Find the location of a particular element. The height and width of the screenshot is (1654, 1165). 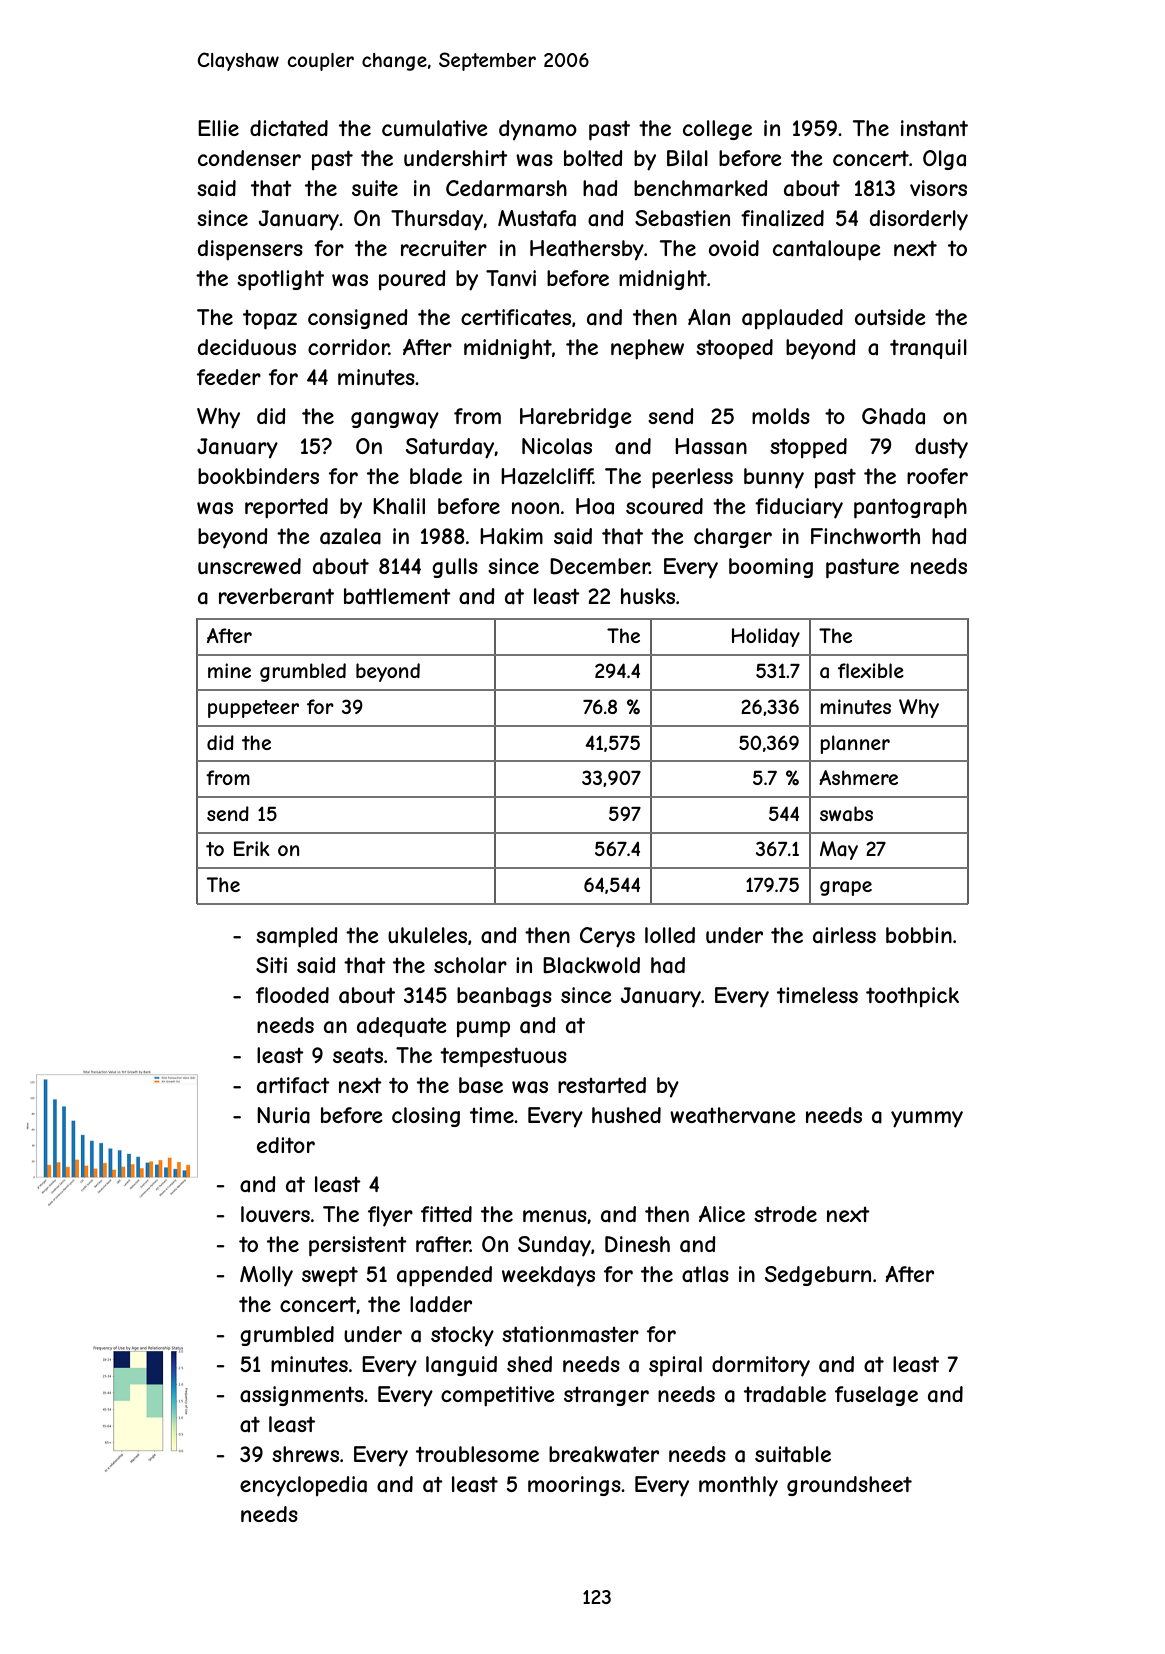

stocky is located at coordinates (462, 1336).
